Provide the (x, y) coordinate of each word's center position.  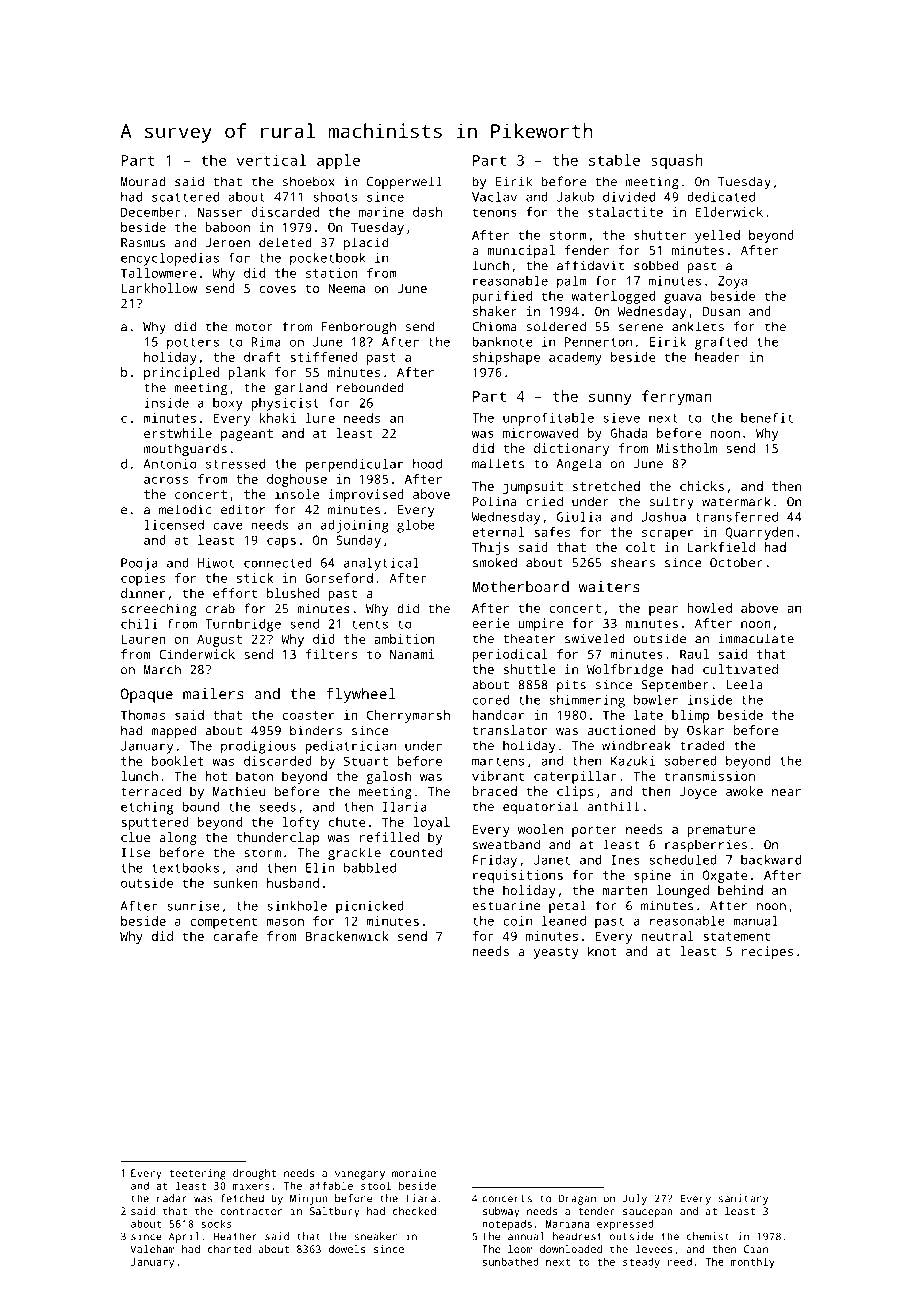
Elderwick (729, 212)
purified (502, 297)
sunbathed (511, 1261)
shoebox (309, 181)
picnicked (370, 907)
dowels (347, 1249)
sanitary (743, 1199)
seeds (278, 807)
